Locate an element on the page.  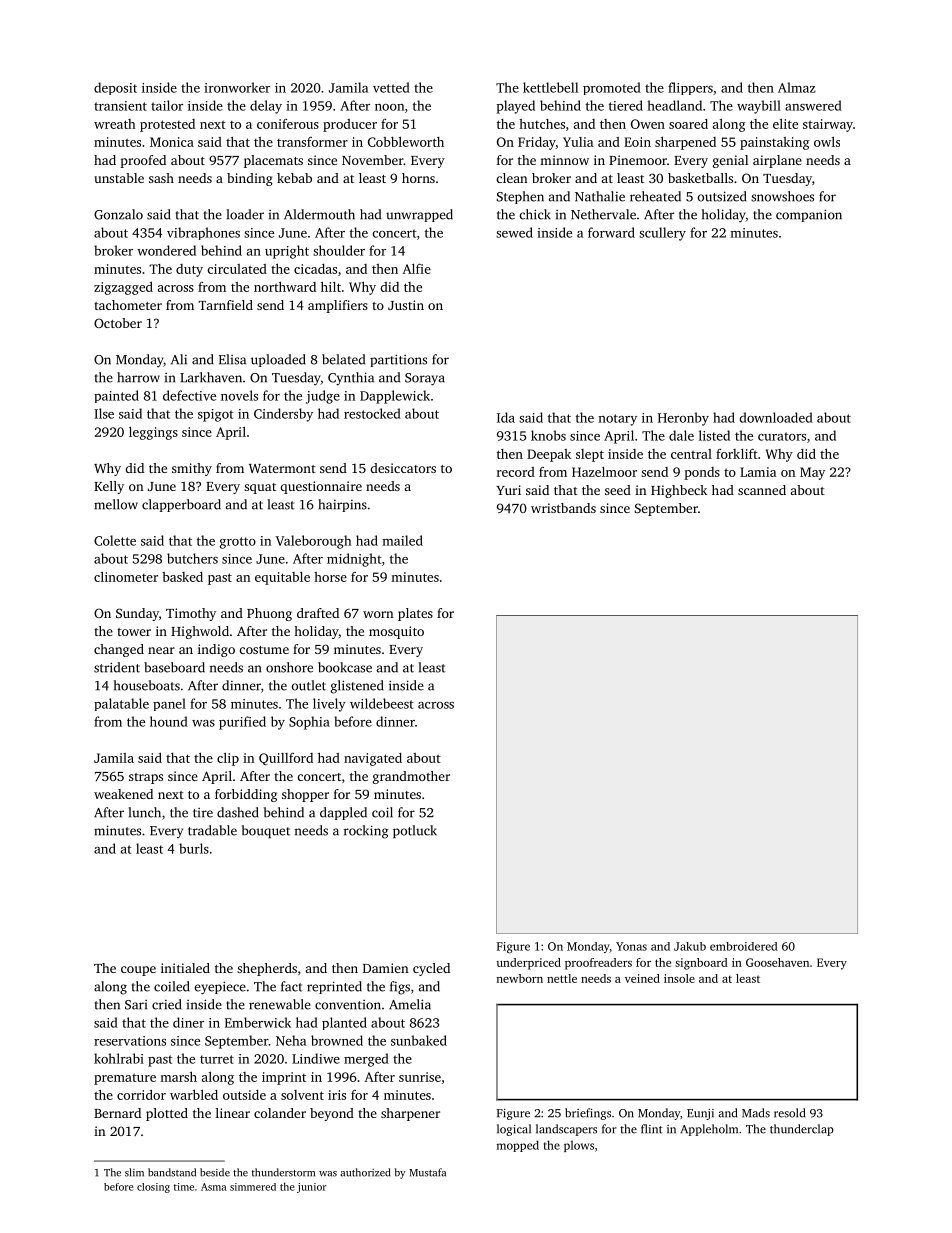
Colette is located at coordinates (115, 540).
